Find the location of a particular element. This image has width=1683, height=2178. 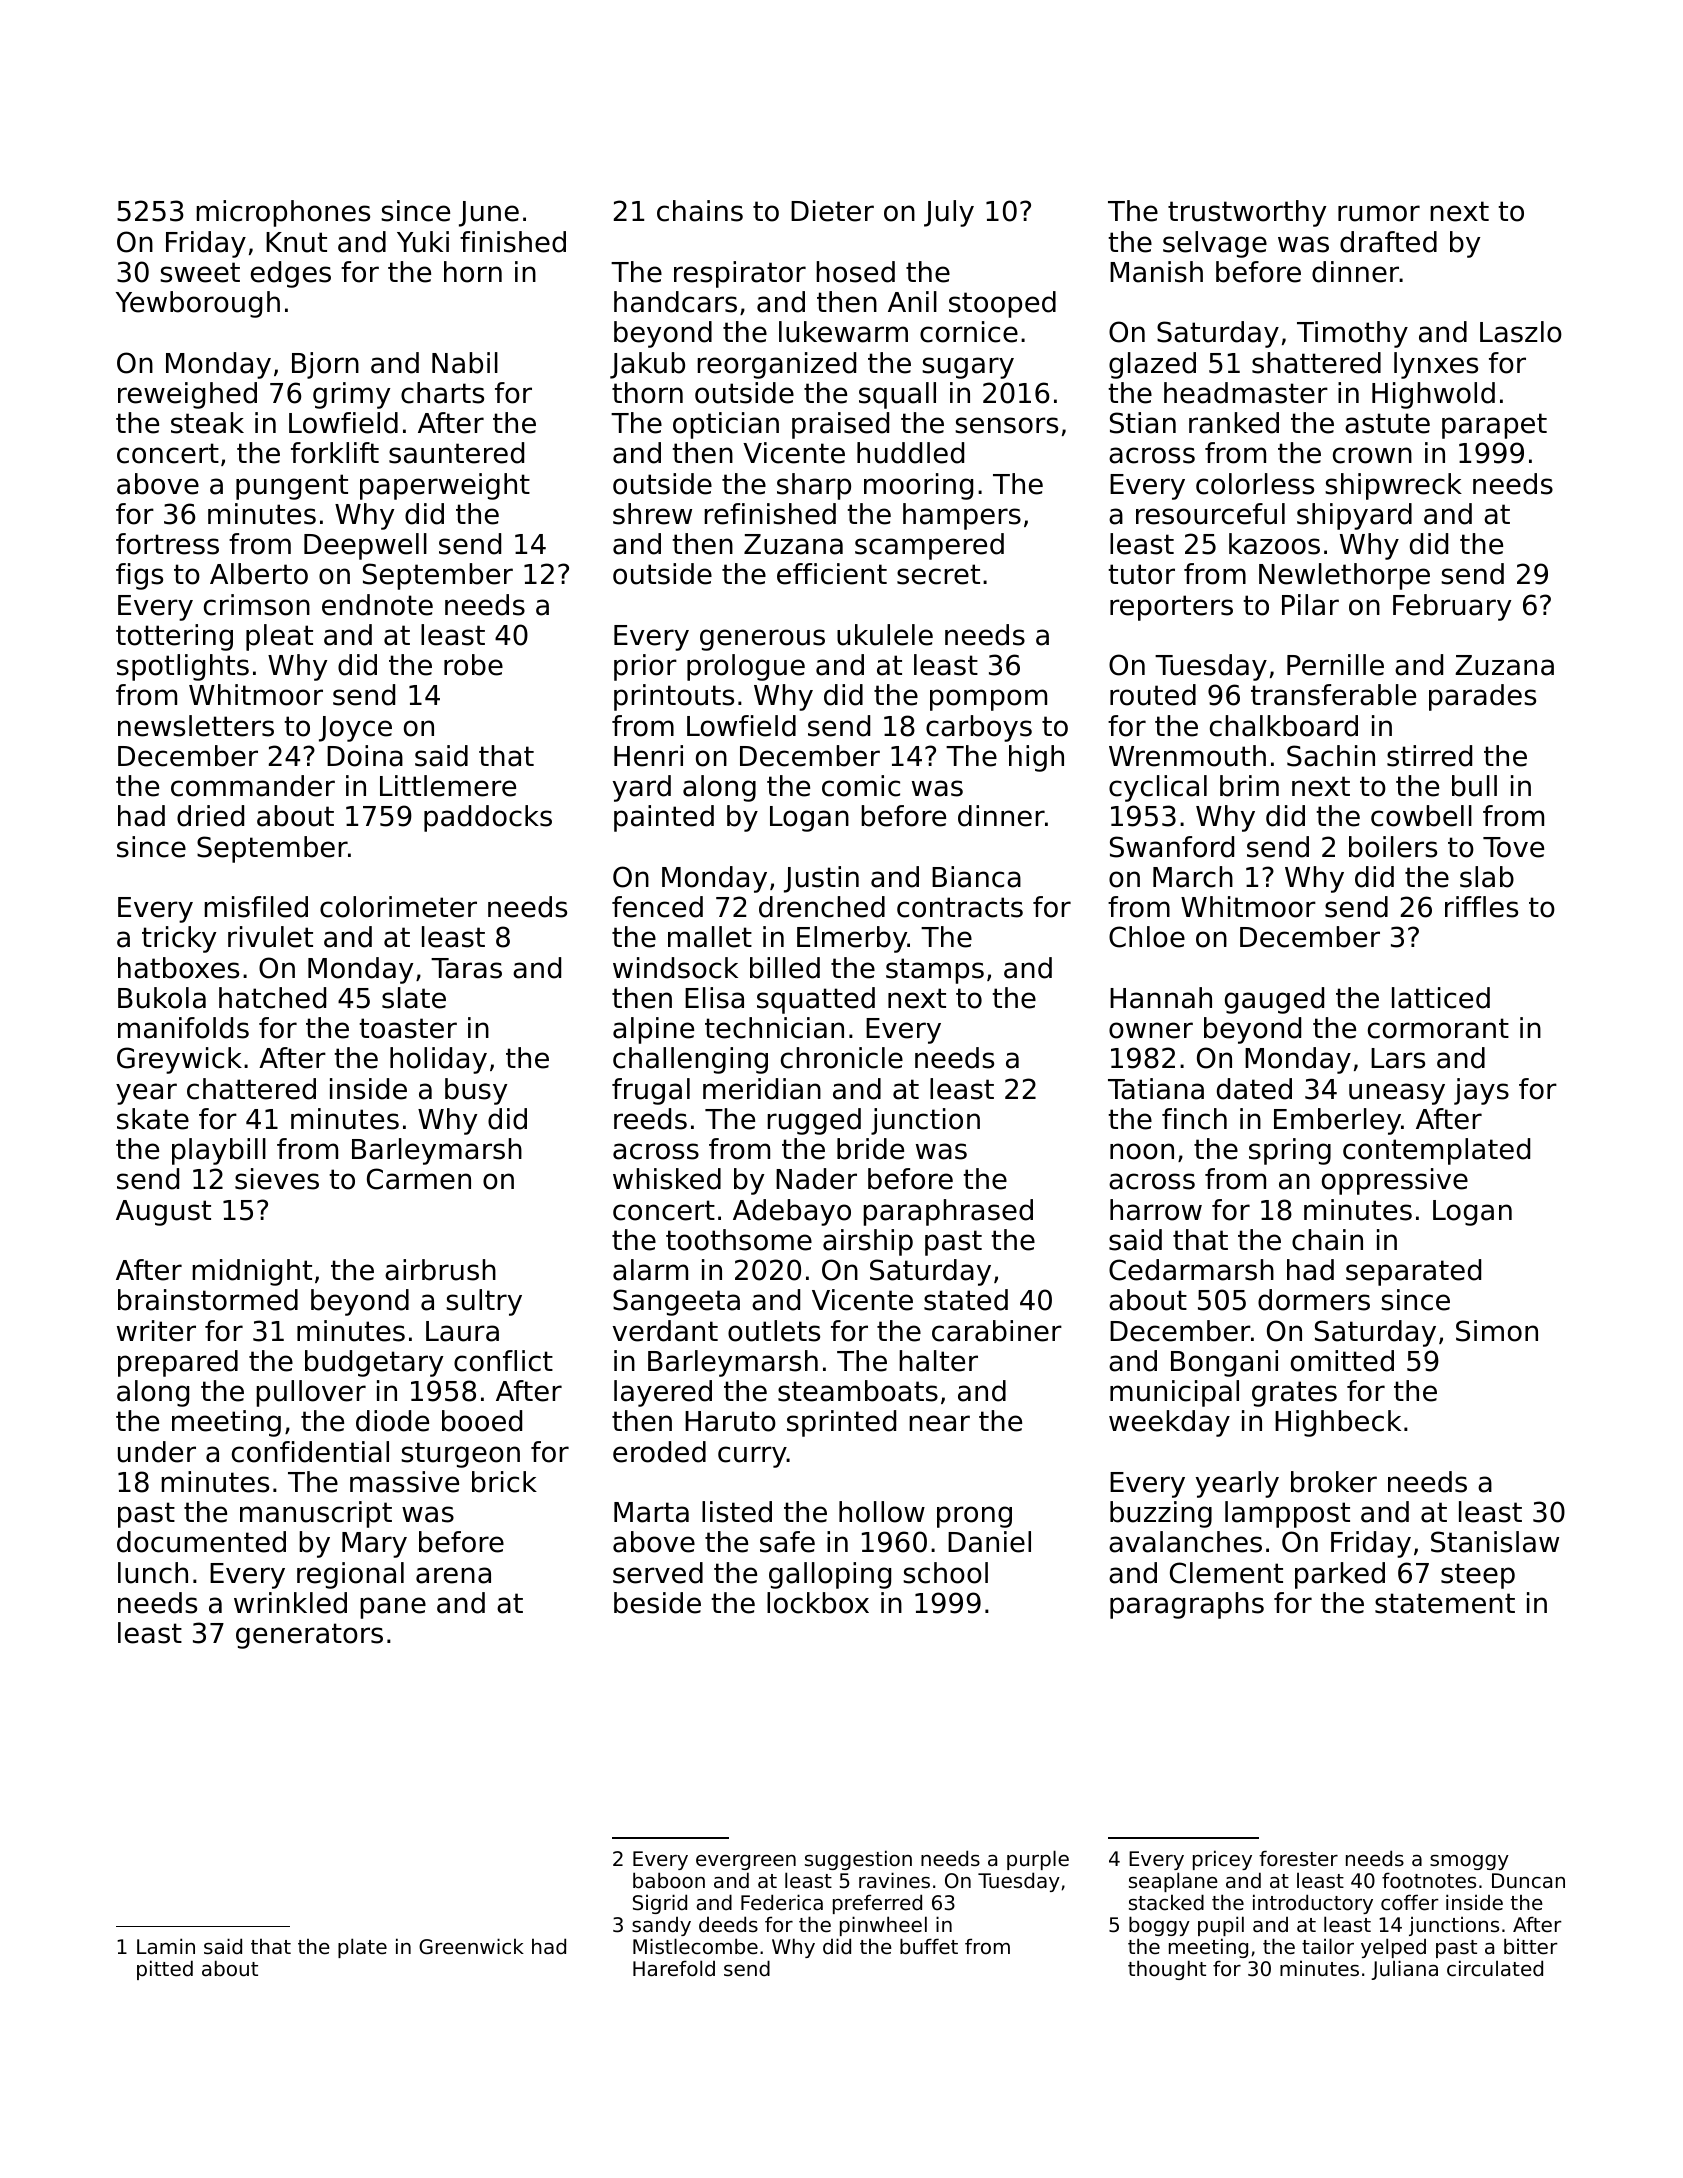

forester is located at coordinates (1298, 1858).
